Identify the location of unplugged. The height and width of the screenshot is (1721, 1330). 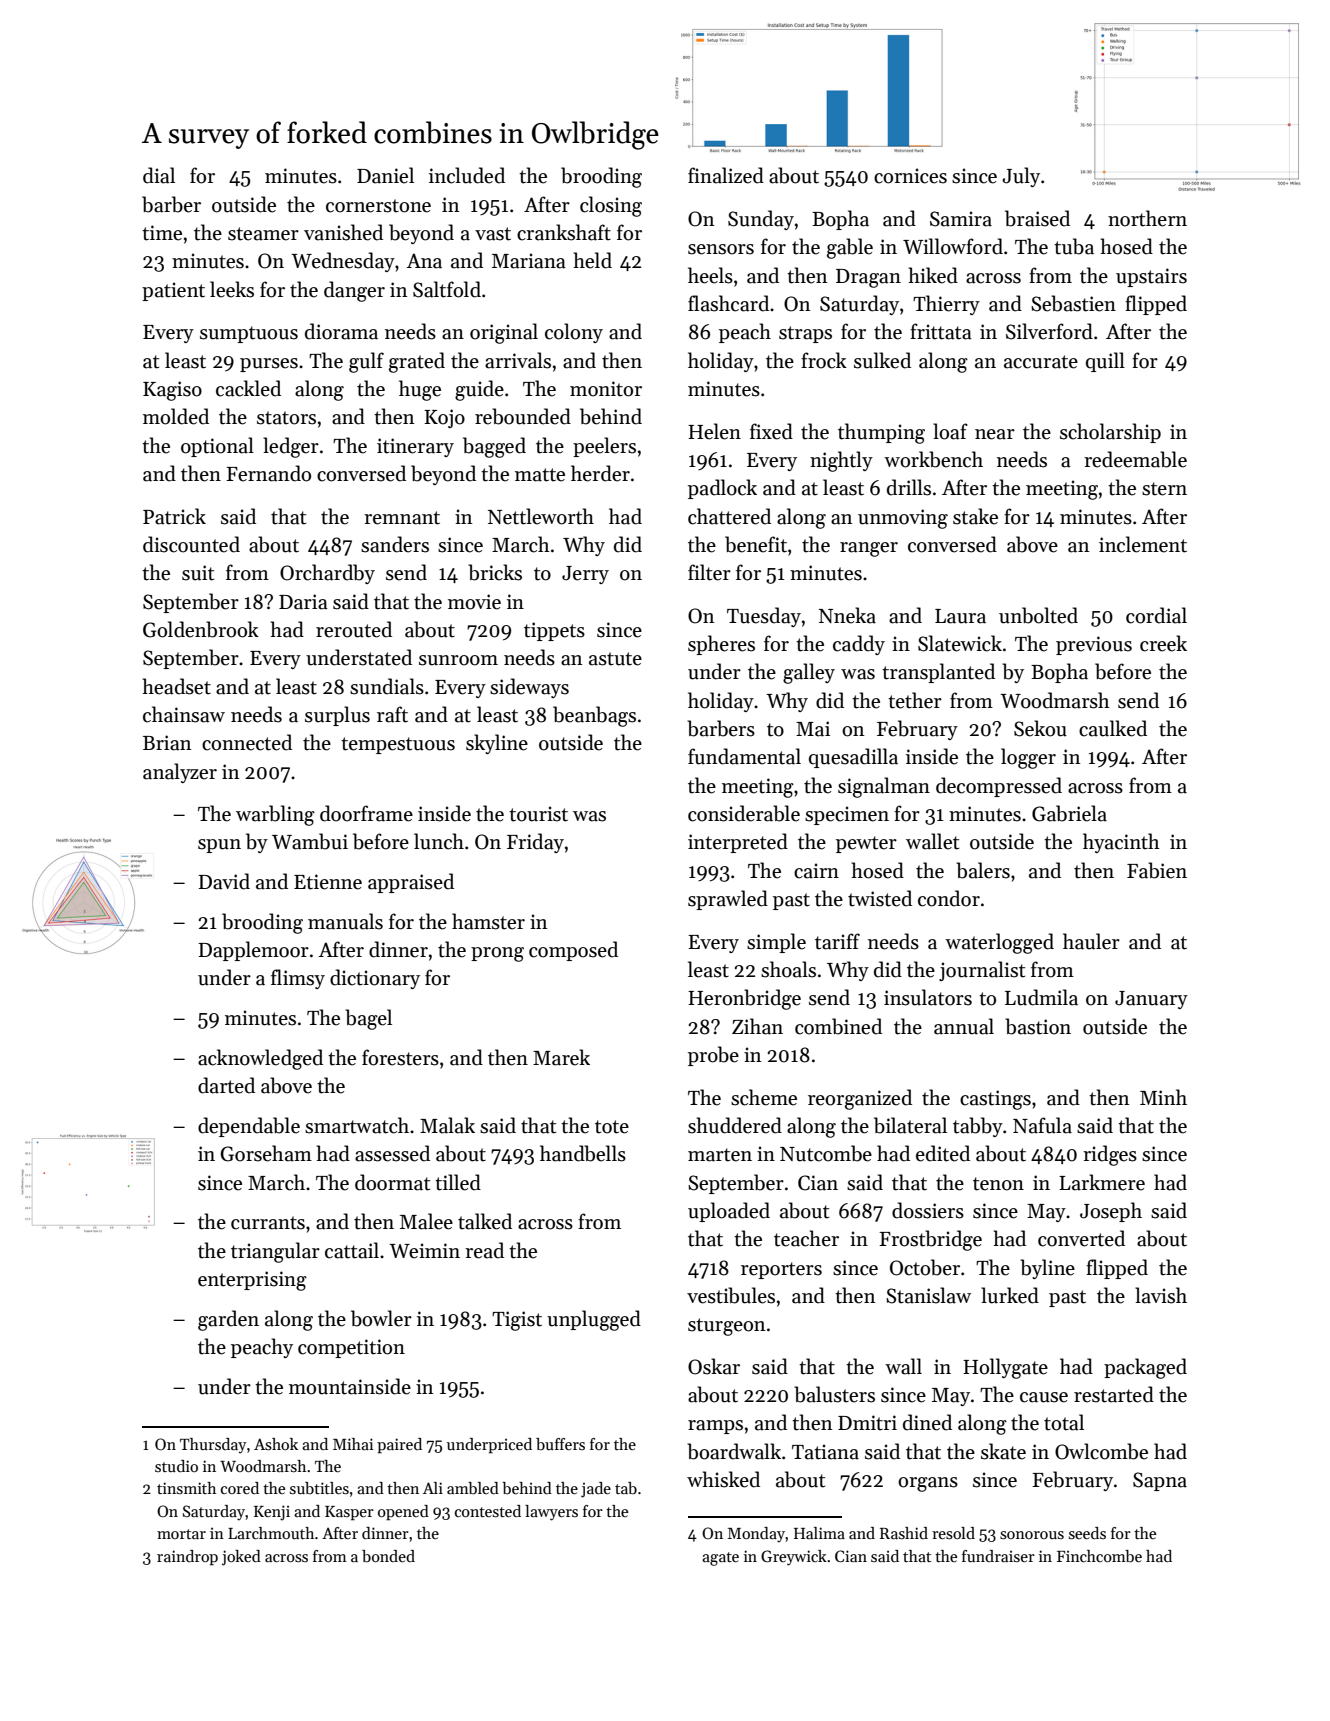
(594, 1320).
